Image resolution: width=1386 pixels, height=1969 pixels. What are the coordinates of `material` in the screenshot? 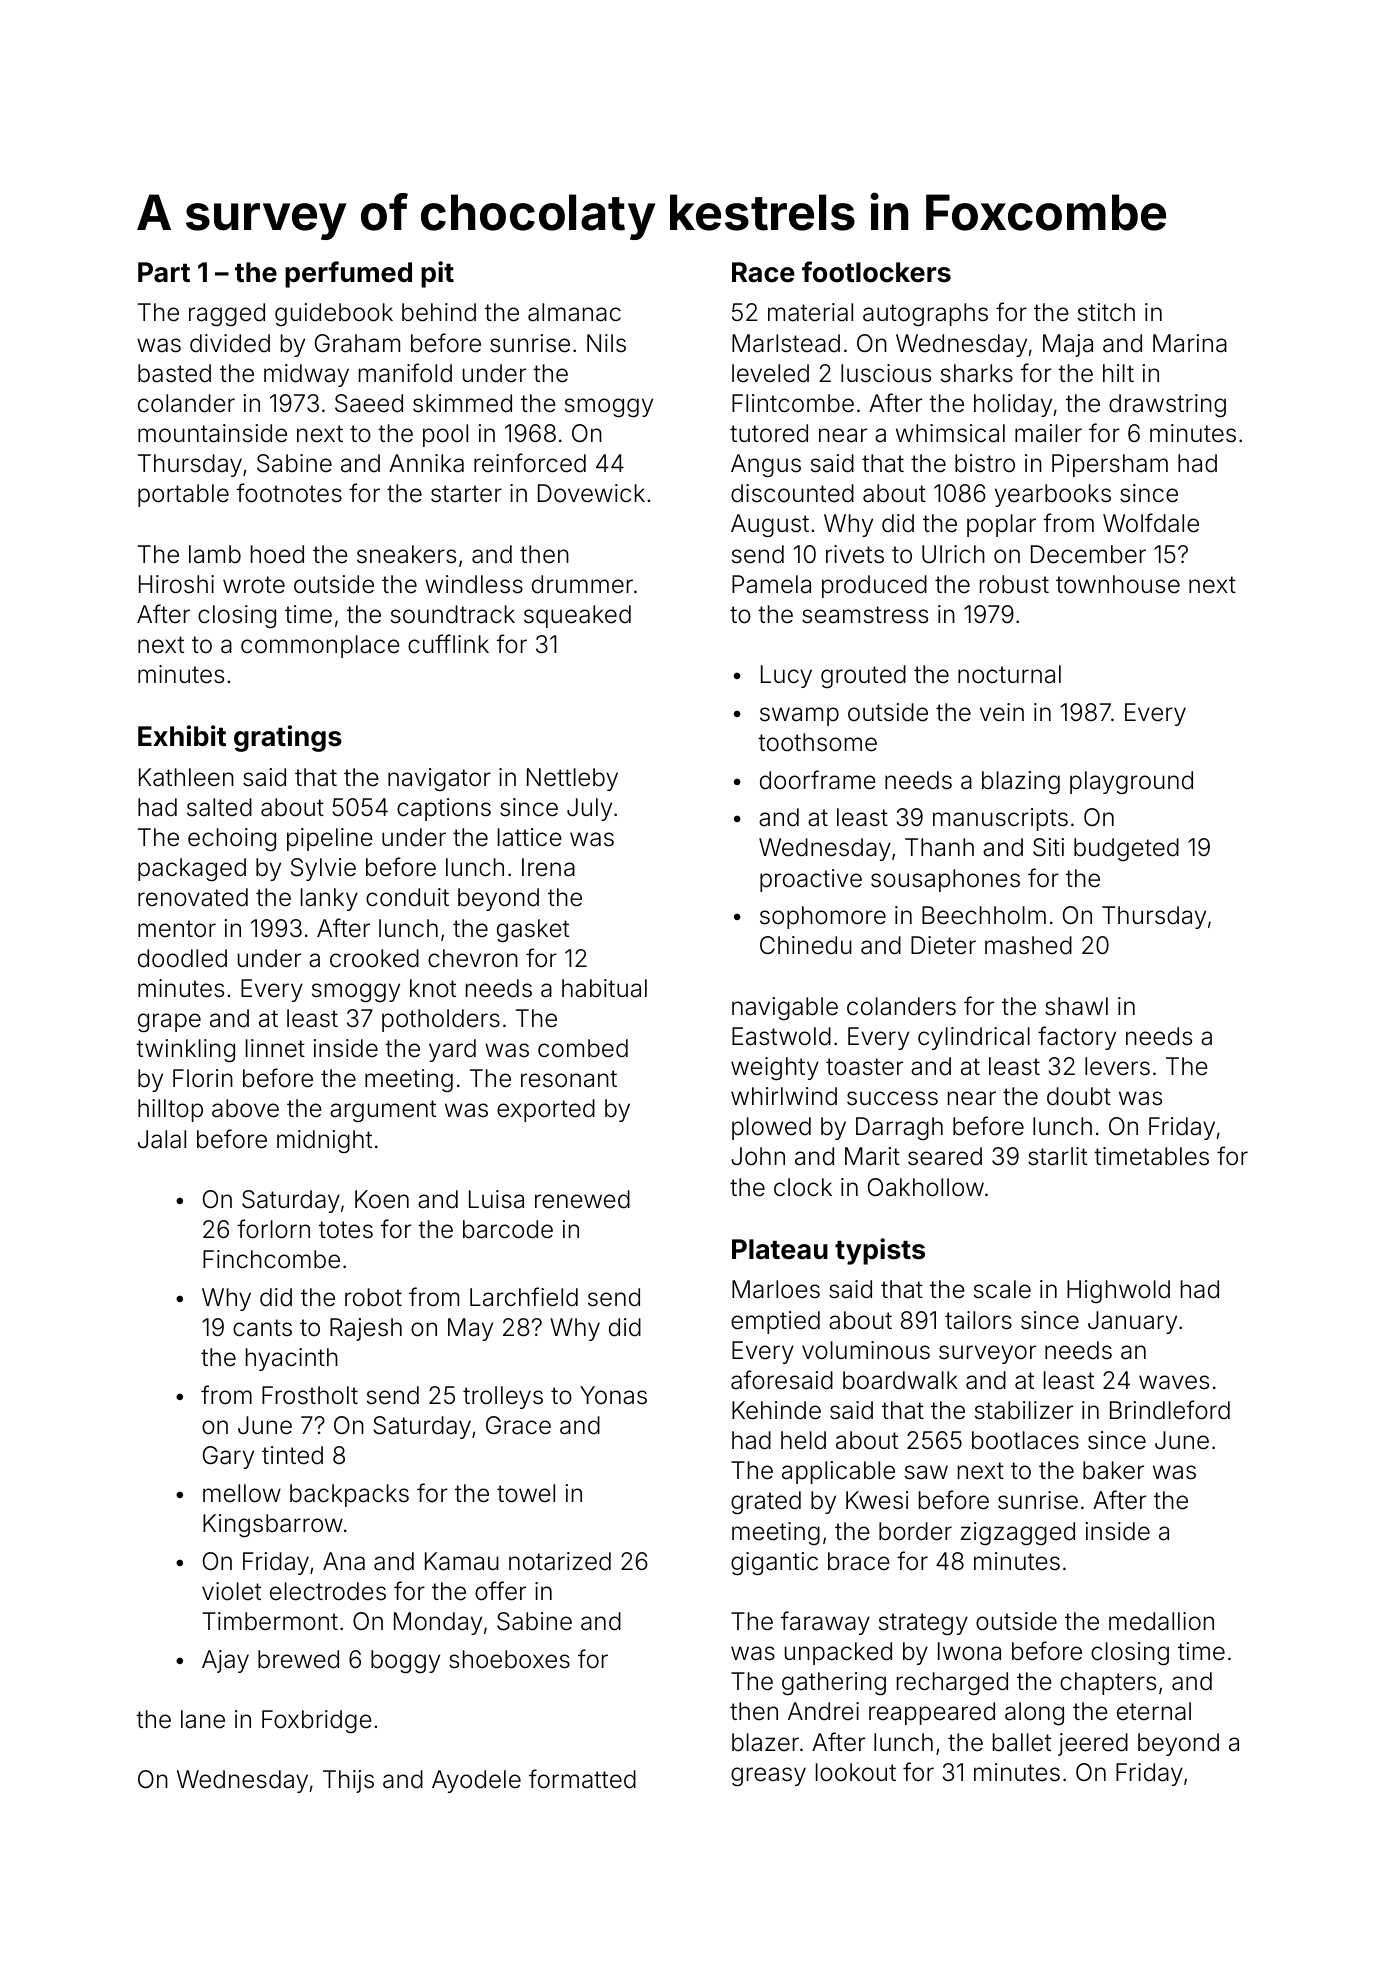 It's located at (810, 312).
